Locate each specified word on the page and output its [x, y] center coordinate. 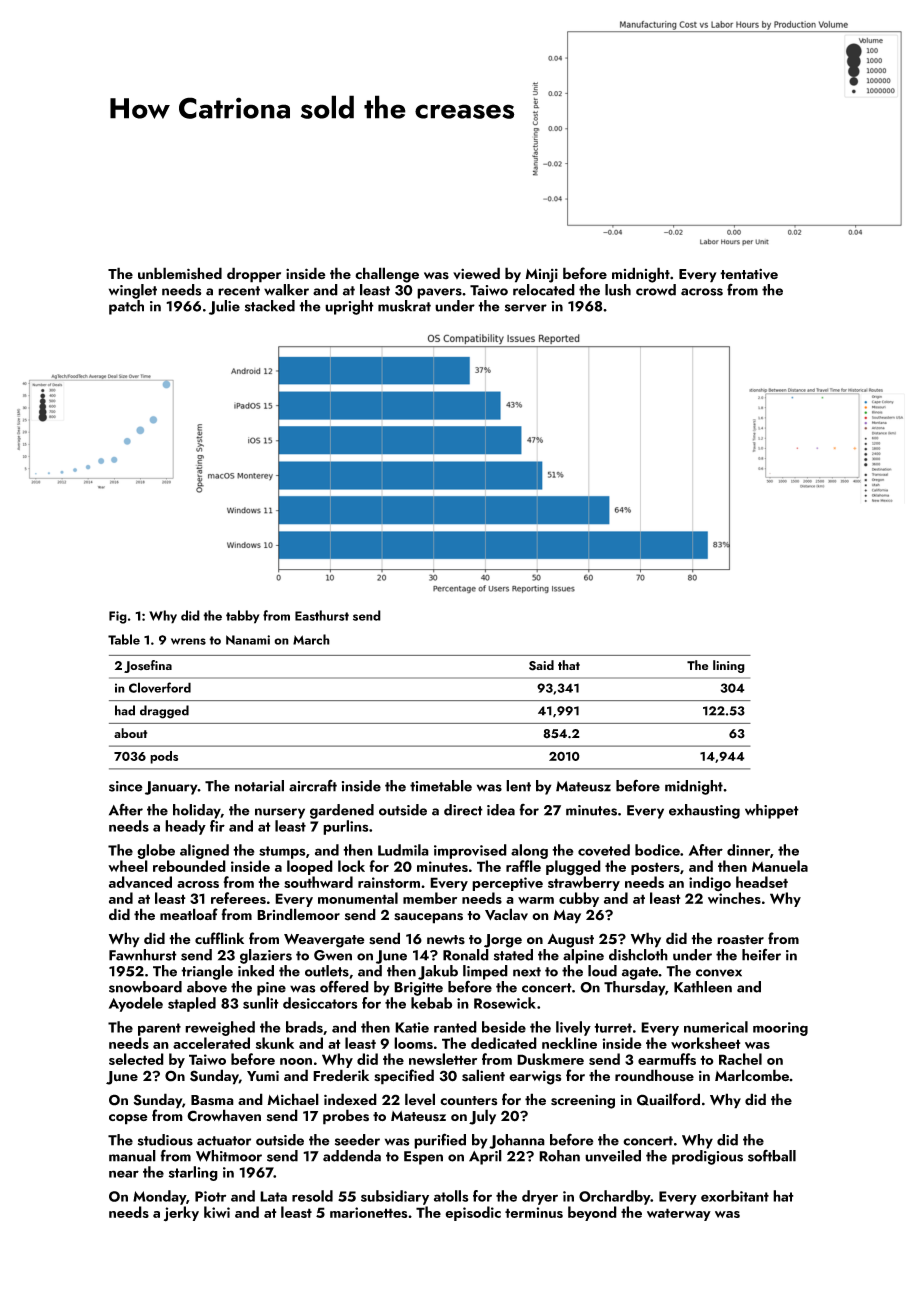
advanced [140, 882]
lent [518, 786]
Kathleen [703, 987]
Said [541, 665]
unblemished [180, 273]
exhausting [704, 811]
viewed [476, 273]
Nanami [248, 640]
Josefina [148, 666]
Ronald [466, 955]
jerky [181, 1214]
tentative [749, 274]
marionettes [368, 1212]
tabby [243, 617]
